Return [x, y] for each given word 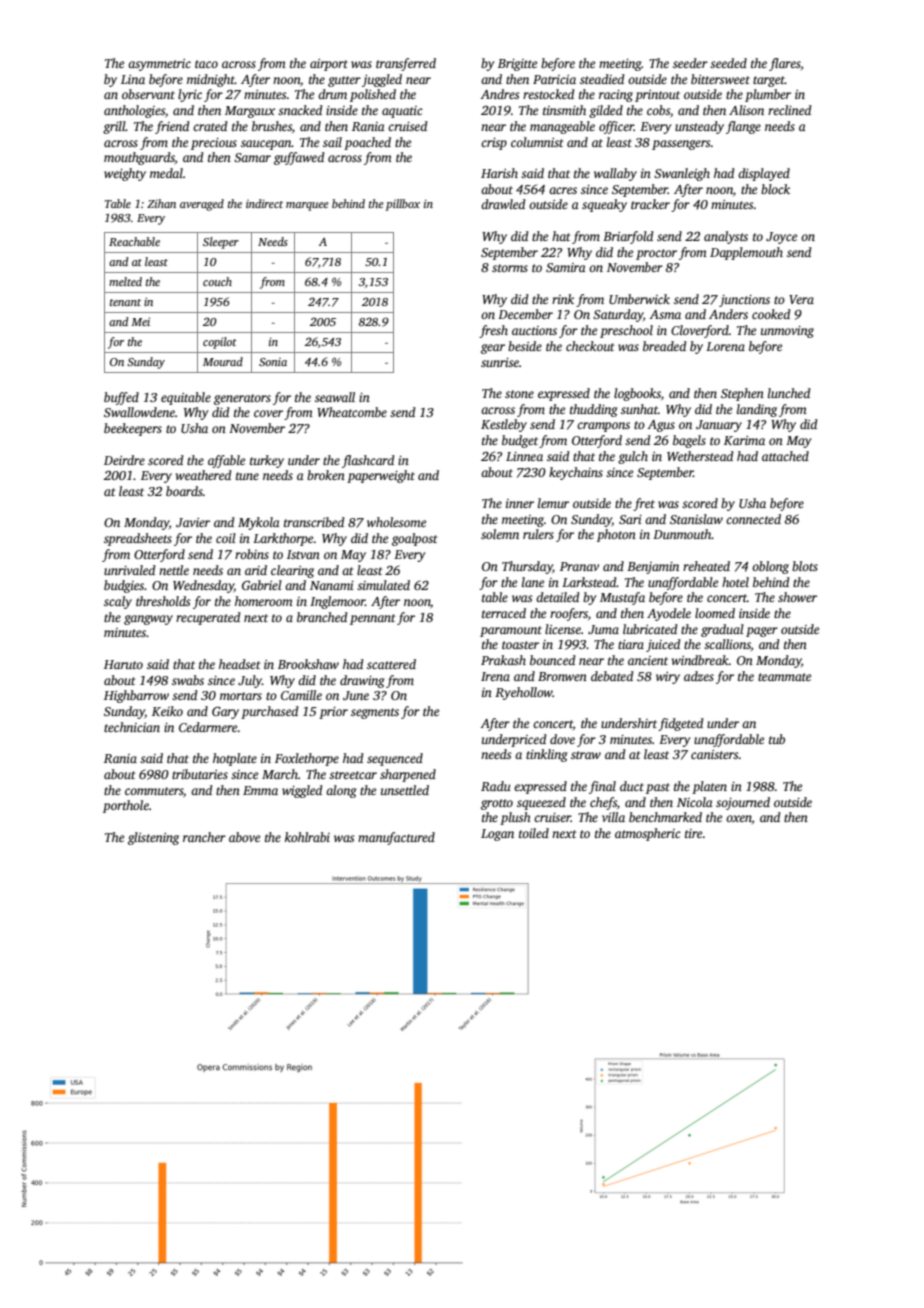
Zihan [161, 203]
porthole [126, 806]
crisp [494, 144]
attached [785, 456]
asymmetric [159, 65]
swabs [188, 680]
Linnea [524, 456]
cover [268, 413]
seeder [690, 63]
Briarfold [628, 237]
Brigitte [517, 65]
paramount [511, 631]
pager [762, 632]
